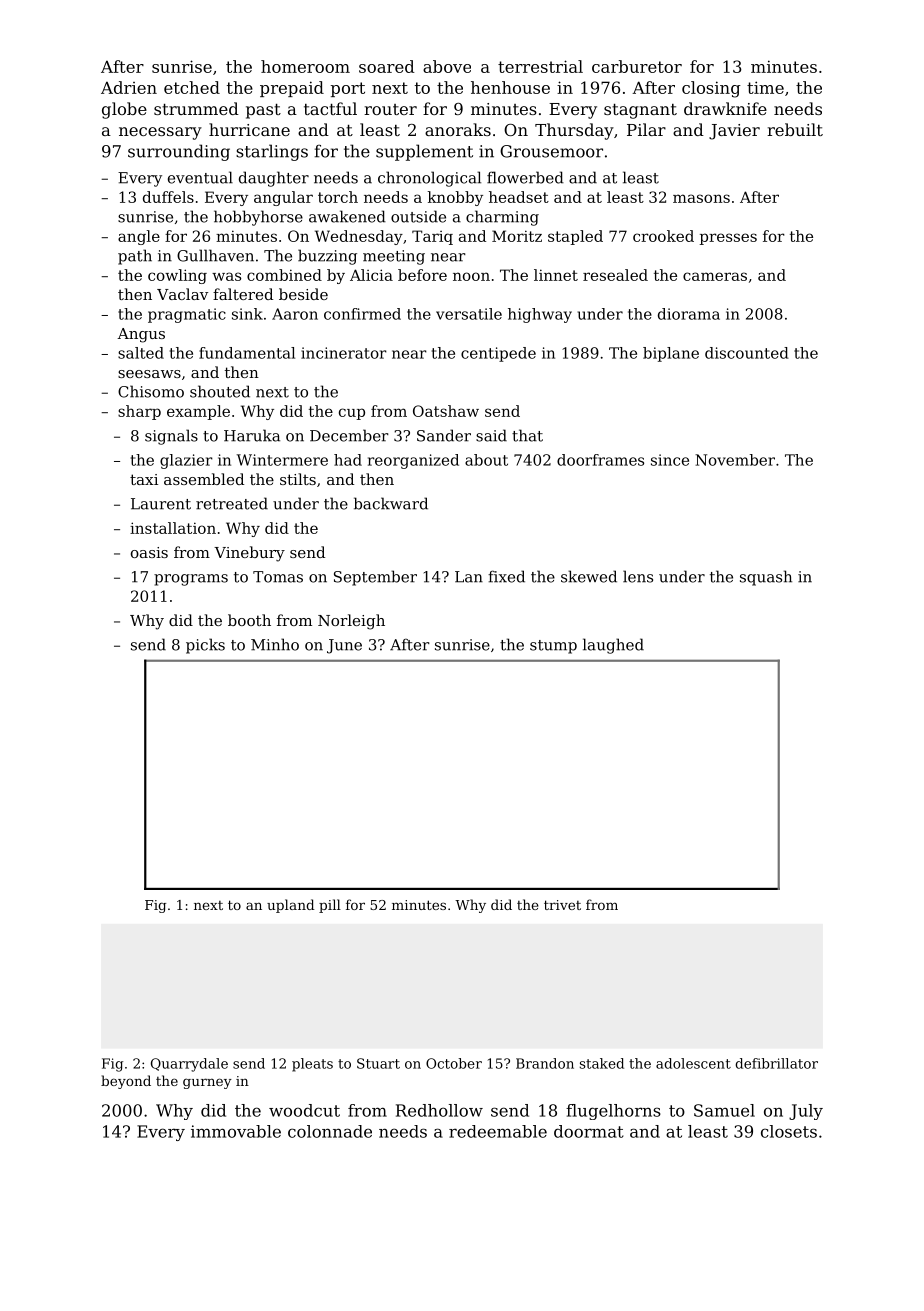  Describe the element at coordinates (562, 905) in the image. I see `trivet` at that location.
